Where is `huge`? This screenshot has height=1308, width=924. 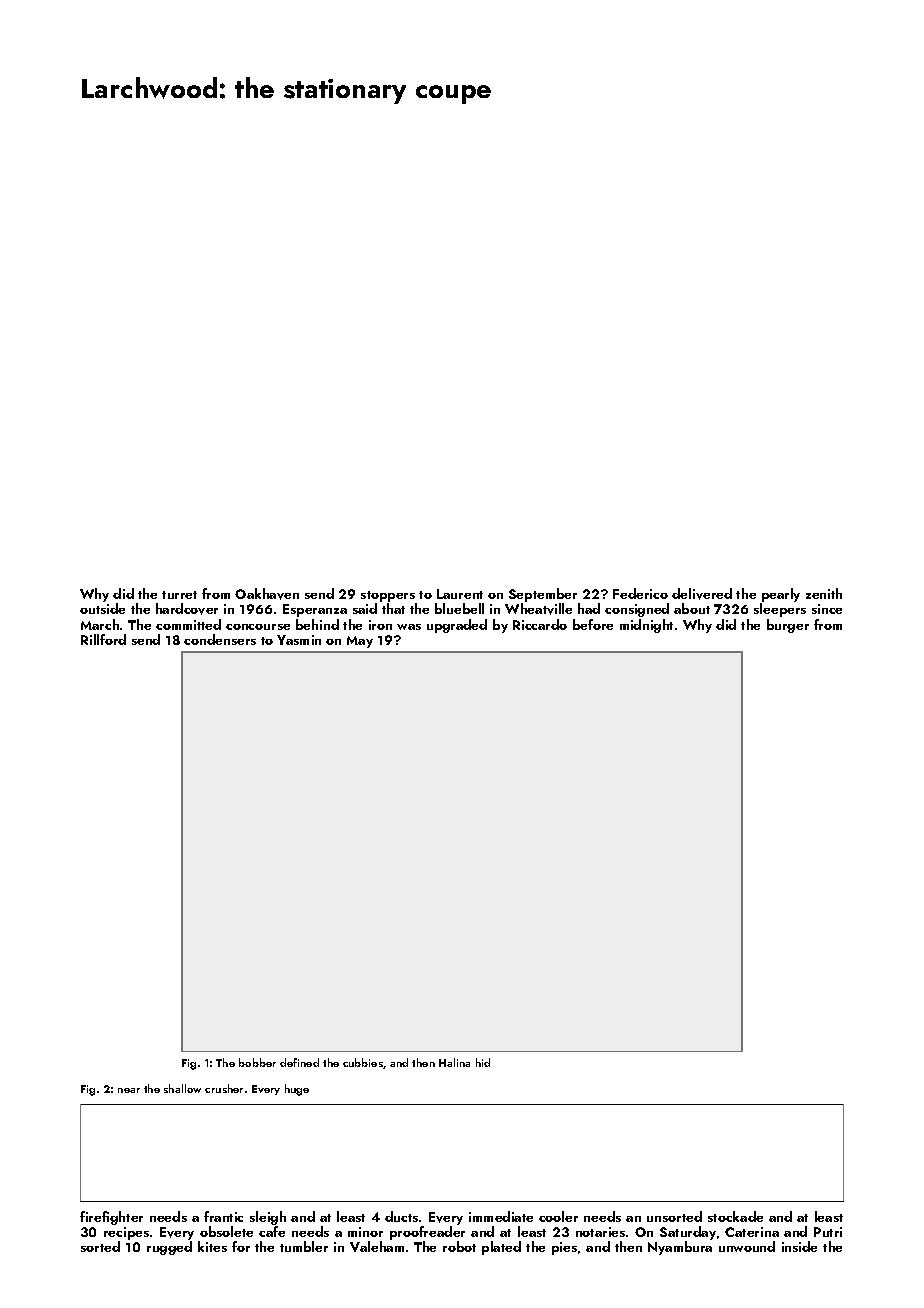 huge is located at coordinates (297, 1090).
